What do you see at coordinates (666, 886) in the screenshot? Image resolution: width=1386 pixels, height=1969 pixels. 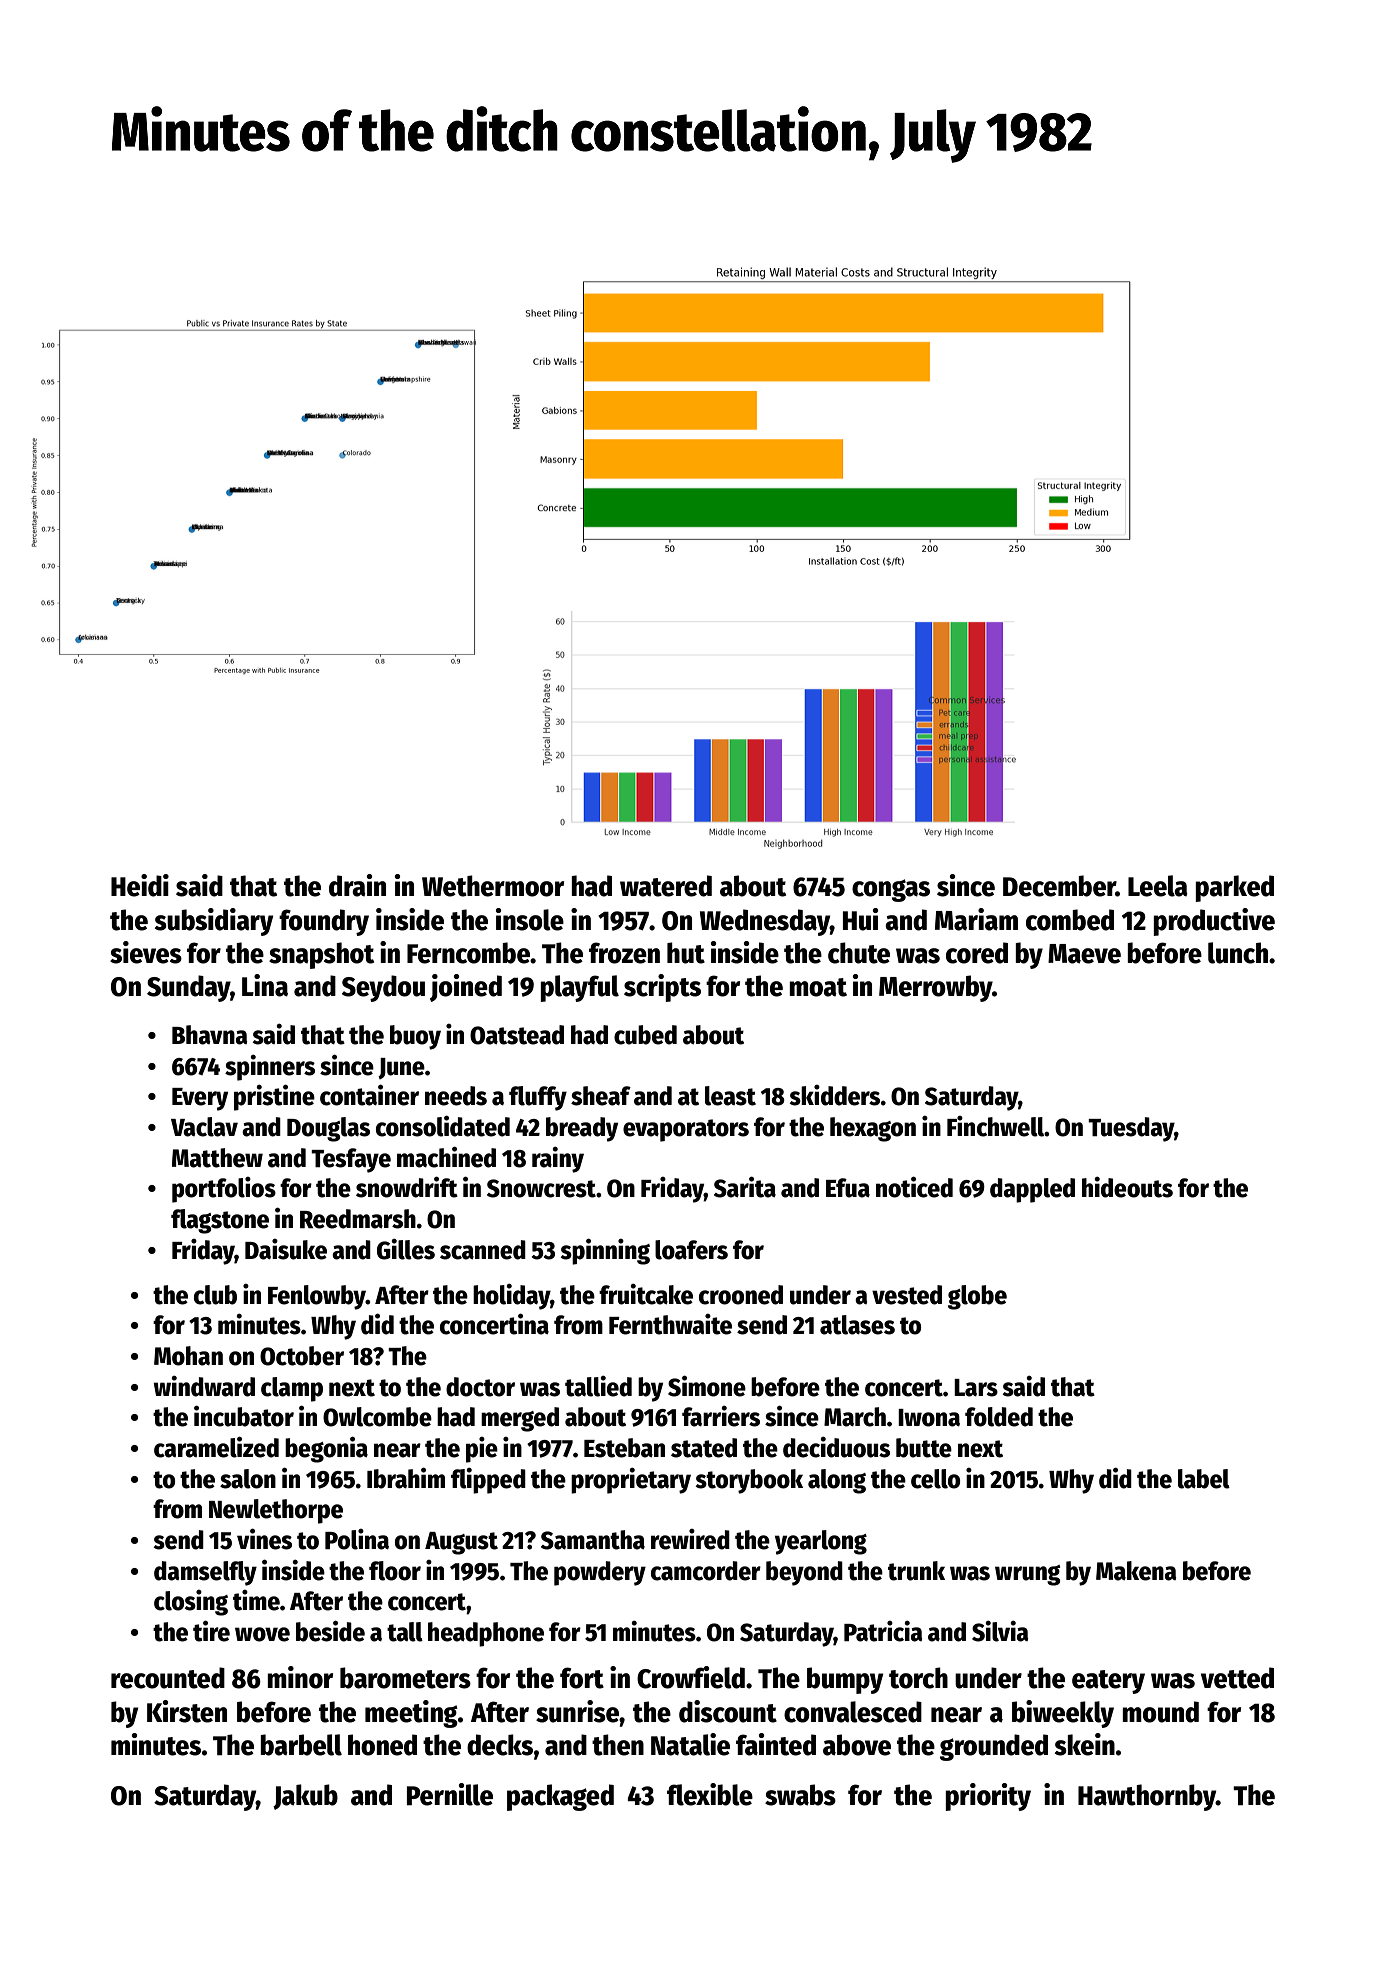 I see `watered` at bounding box center [666, 886].
